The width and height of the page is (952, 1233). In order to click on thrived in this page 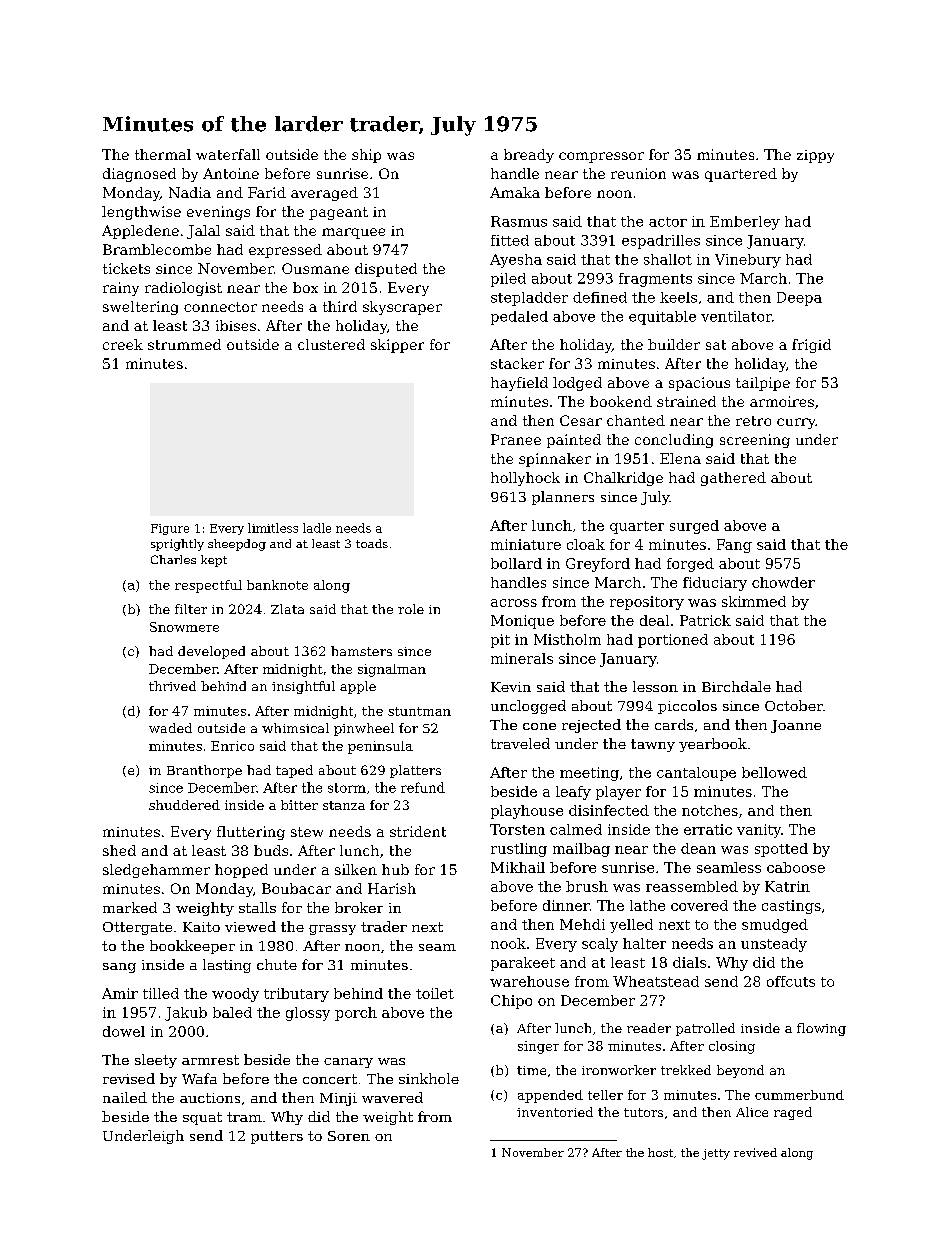, I will do `click(172, 686)`.
